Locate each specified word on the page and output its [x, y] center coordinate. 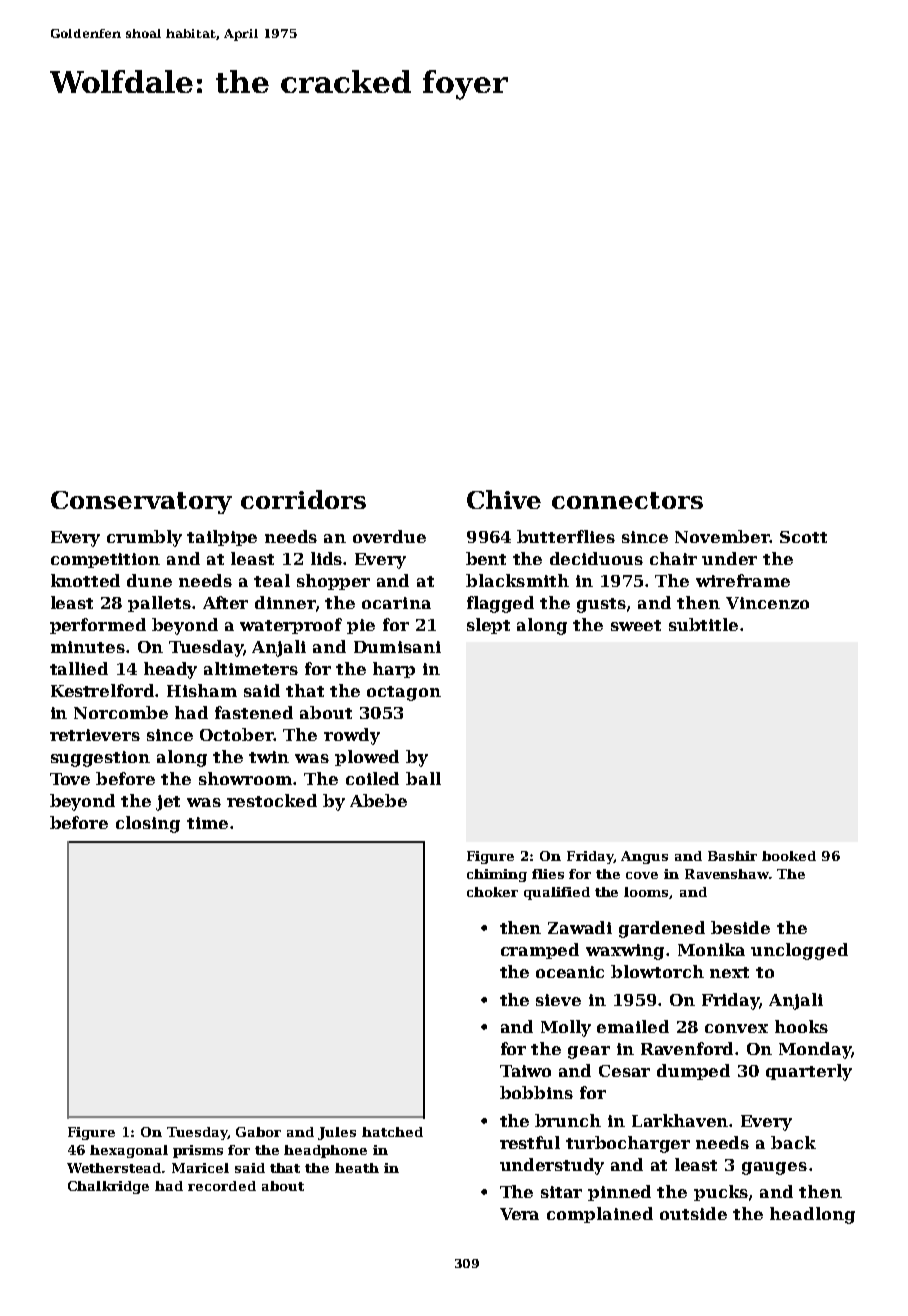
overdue [389, 536]
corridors [303, 499]
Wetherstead [115, 1168]
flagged [500, 604]
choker [492, 892]
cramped [540, 951]
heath [357, 1168]
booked [789, 856]
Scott [803, 537]
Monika [711, 949]
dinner [285, 602]
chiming [497, 875]
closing [148, 824]
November [722, 536]
